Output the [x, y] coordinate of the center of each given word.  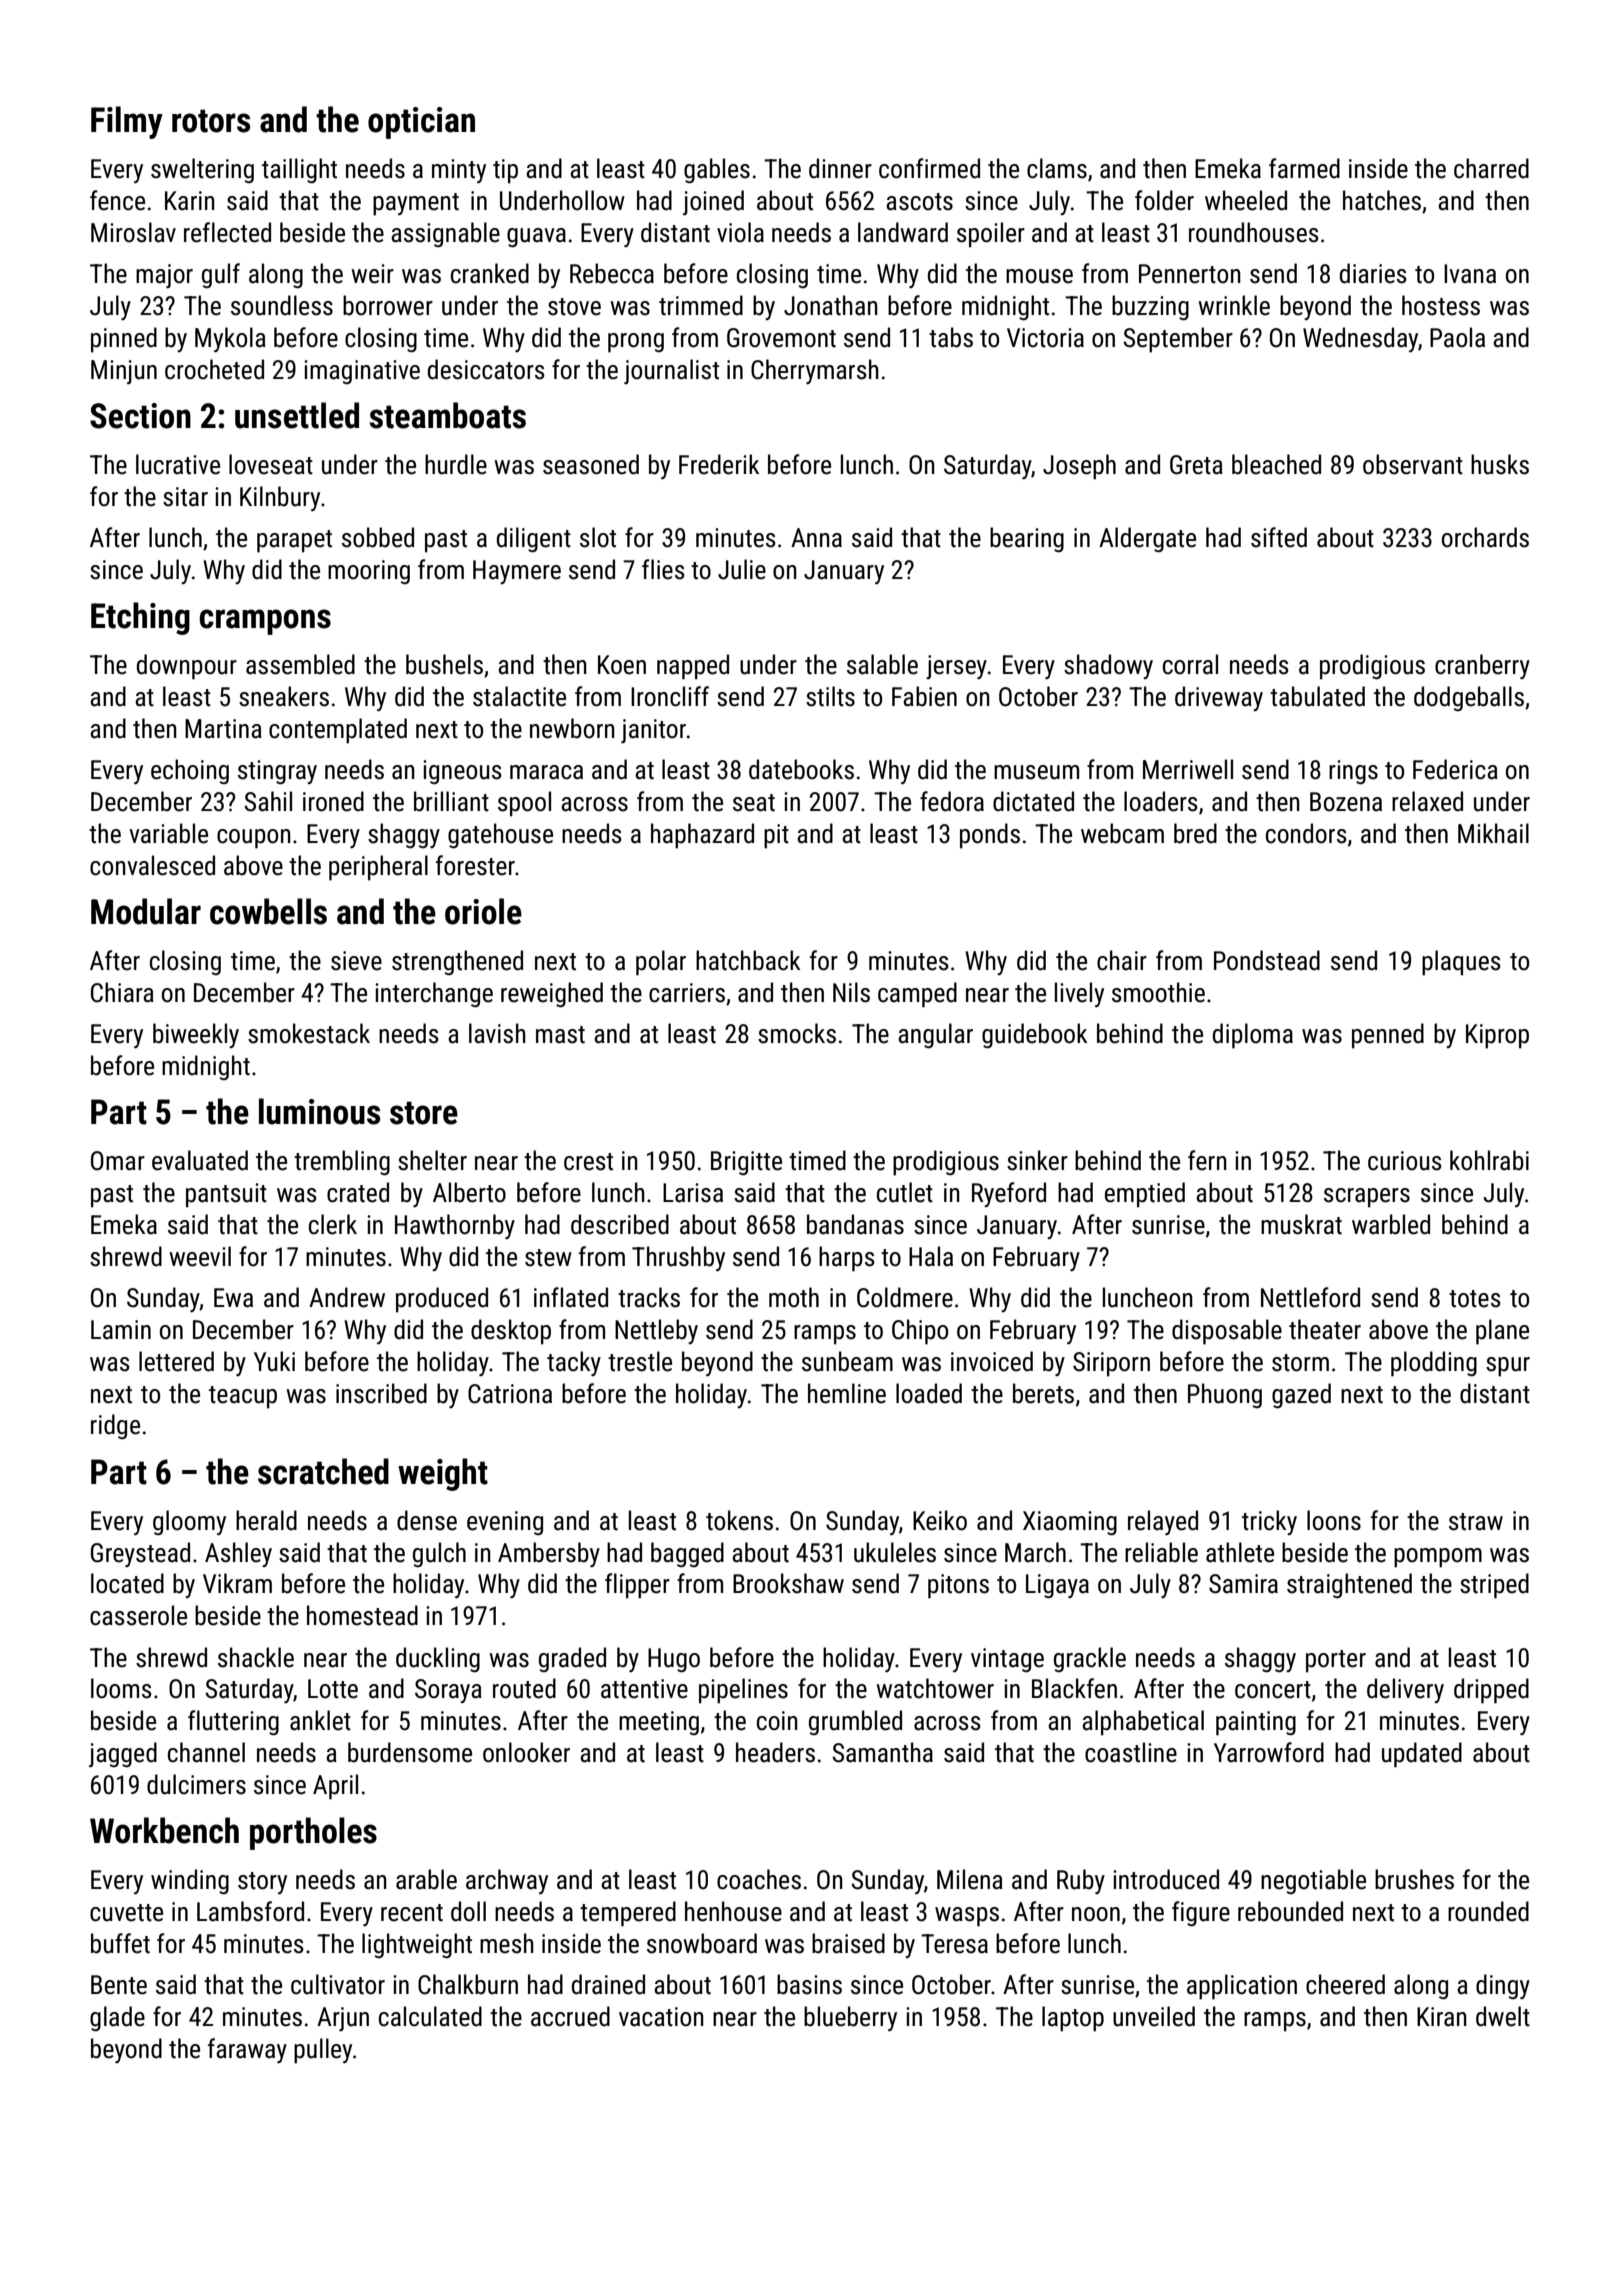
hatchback [748, 960]
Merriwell [1188, 769]
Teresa [954, 1944]
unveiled [1154, 2016]
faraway [247, 2050]
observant [1413, 464]
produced [442, 1300]
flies [663, 569]
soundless [282, 305]
